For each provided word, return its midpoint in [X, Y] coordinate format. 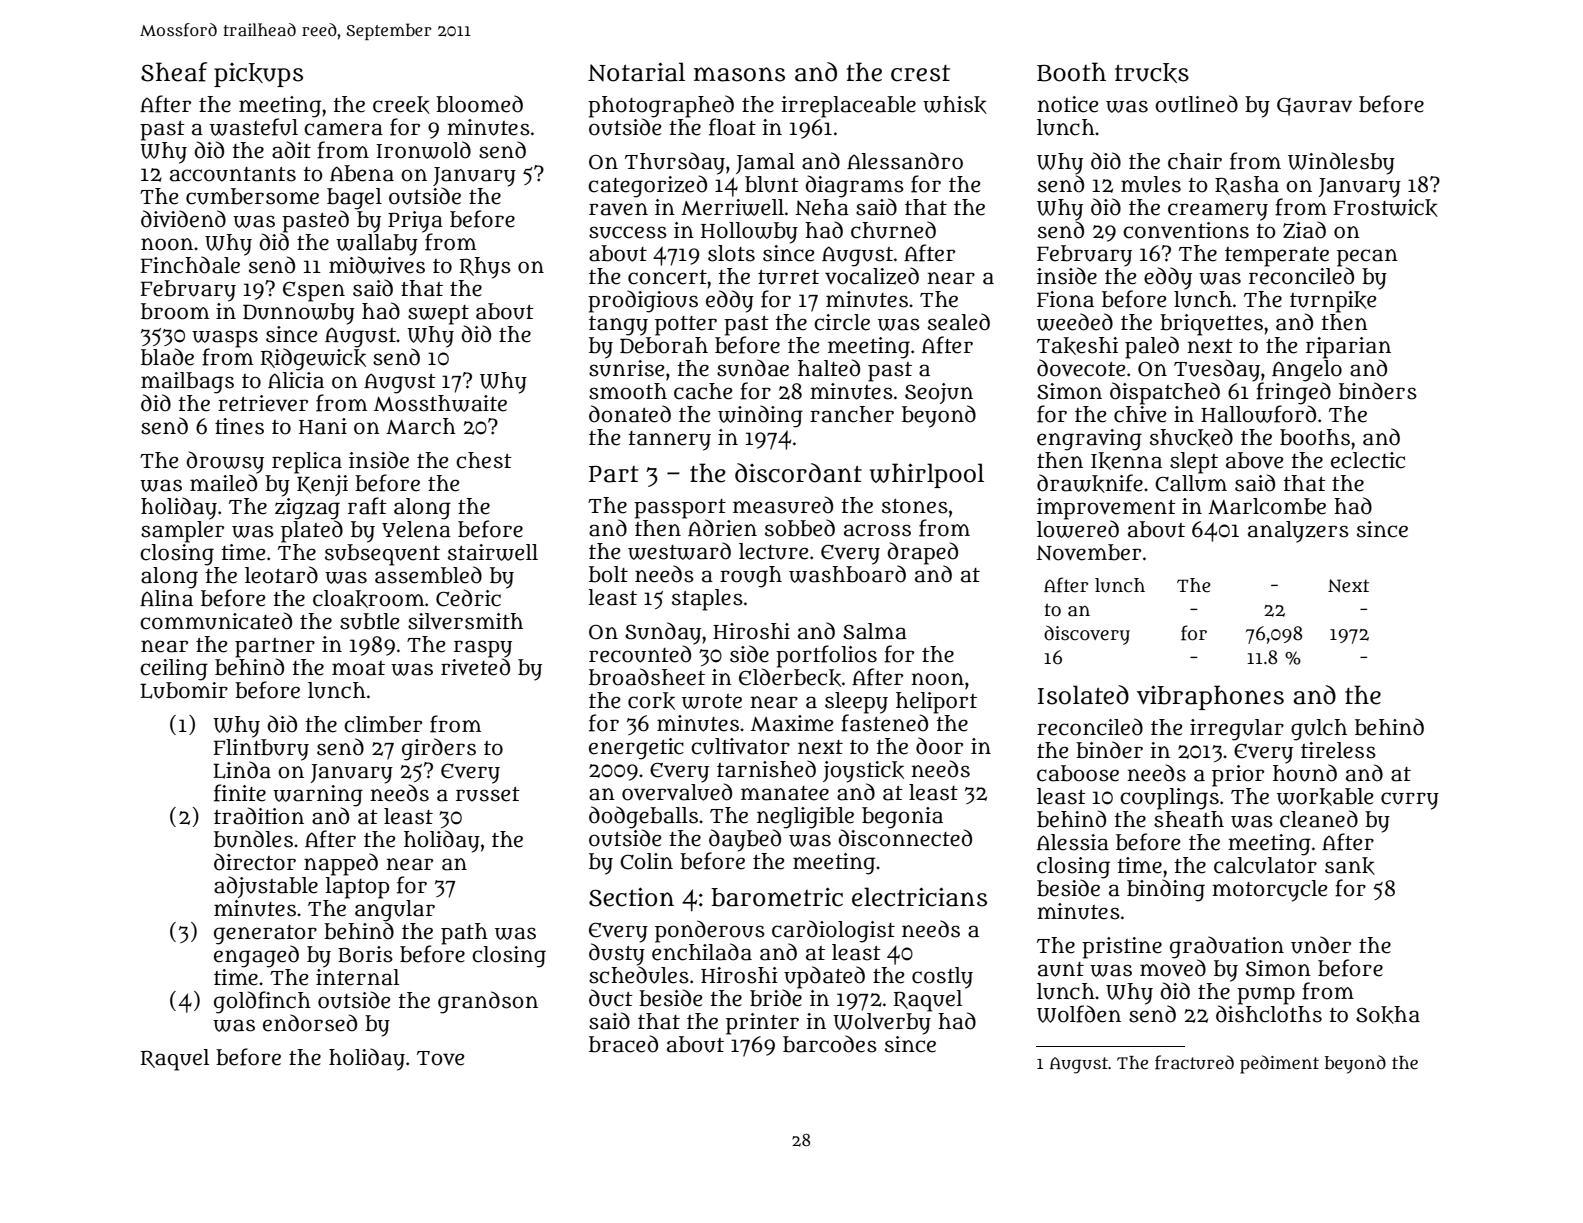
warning [318, 796]
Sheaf [174, 72]
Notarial [636, 72]
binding [1166, 890]
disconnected [905, 838]
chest [484, 460]
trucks [1152, 73]
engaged [256, 956]
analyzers [1298, 532]
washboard [847, 574]
